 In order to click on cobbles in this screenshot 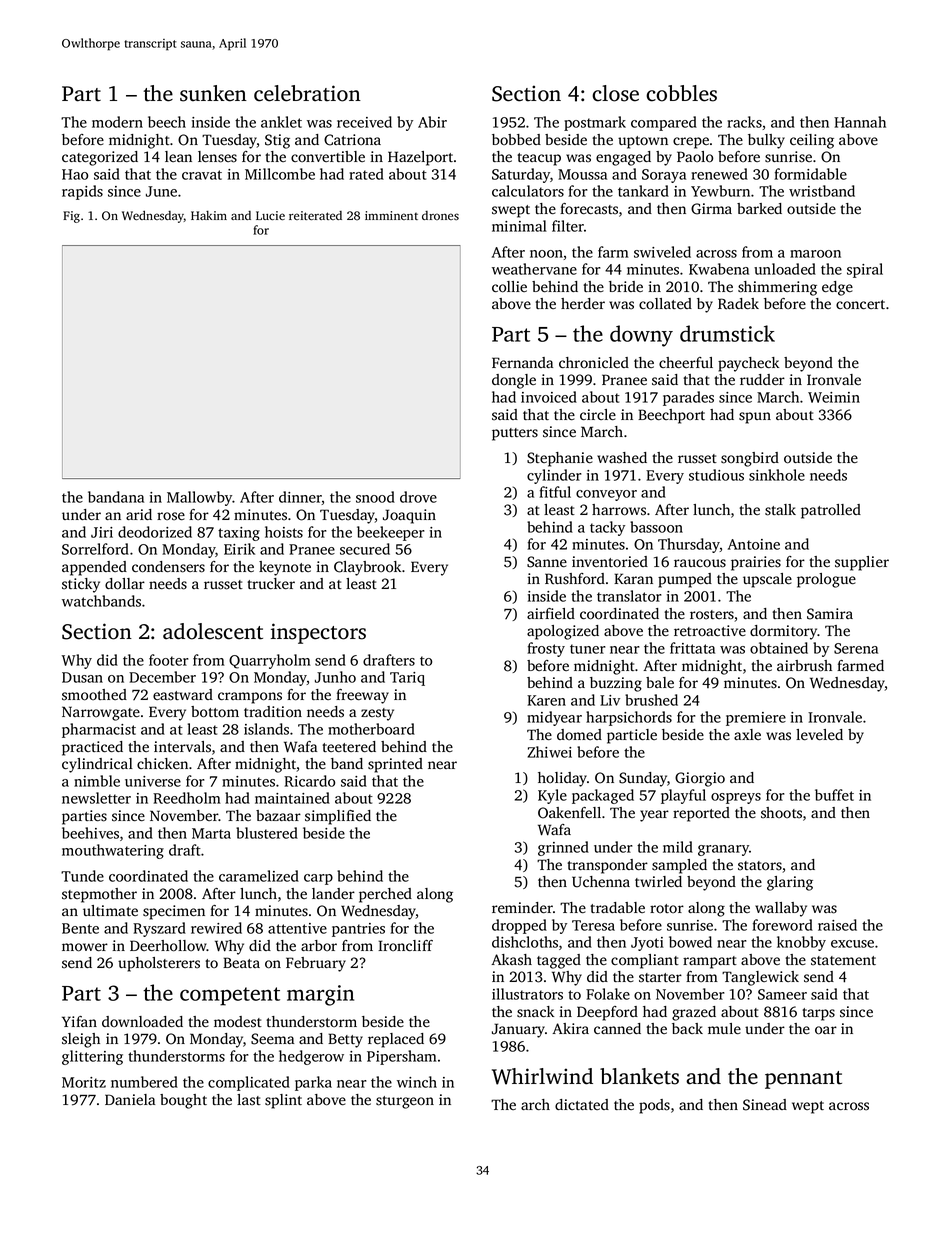, I will do `click(681, 93)`.
